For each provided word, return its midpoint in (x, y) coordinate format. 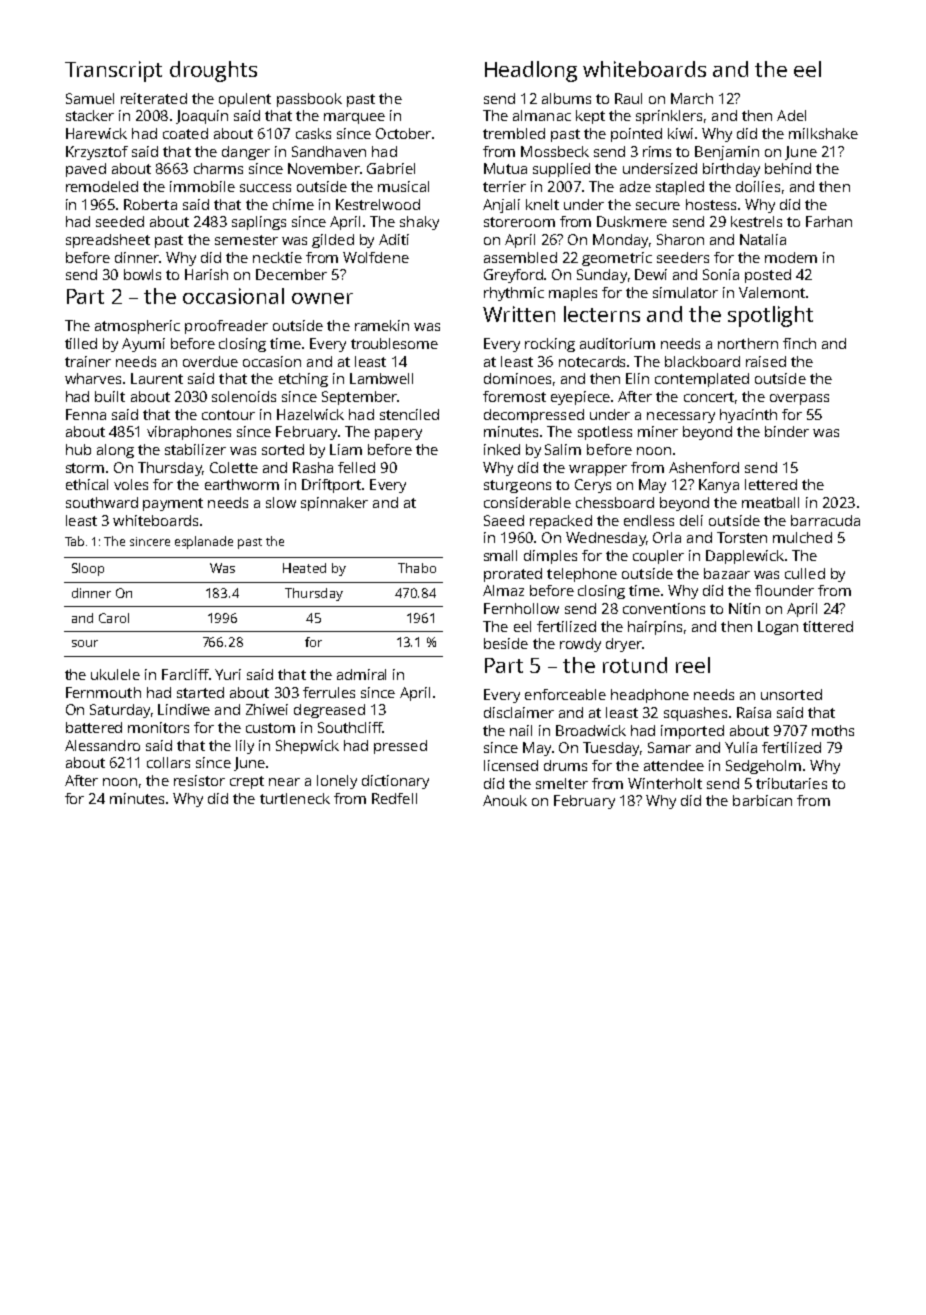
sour (85, 643)
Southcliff (350, 727)
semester (246, 240)
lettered (771, 484)
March (692, 98)
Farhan (829, 221)
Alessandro (102, 745)
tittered (828, 626)
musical (403, 186)
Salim (563, 449)
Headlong (531, 71)
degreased (329, 711)
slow (281, 502)
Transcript (113, 71)
